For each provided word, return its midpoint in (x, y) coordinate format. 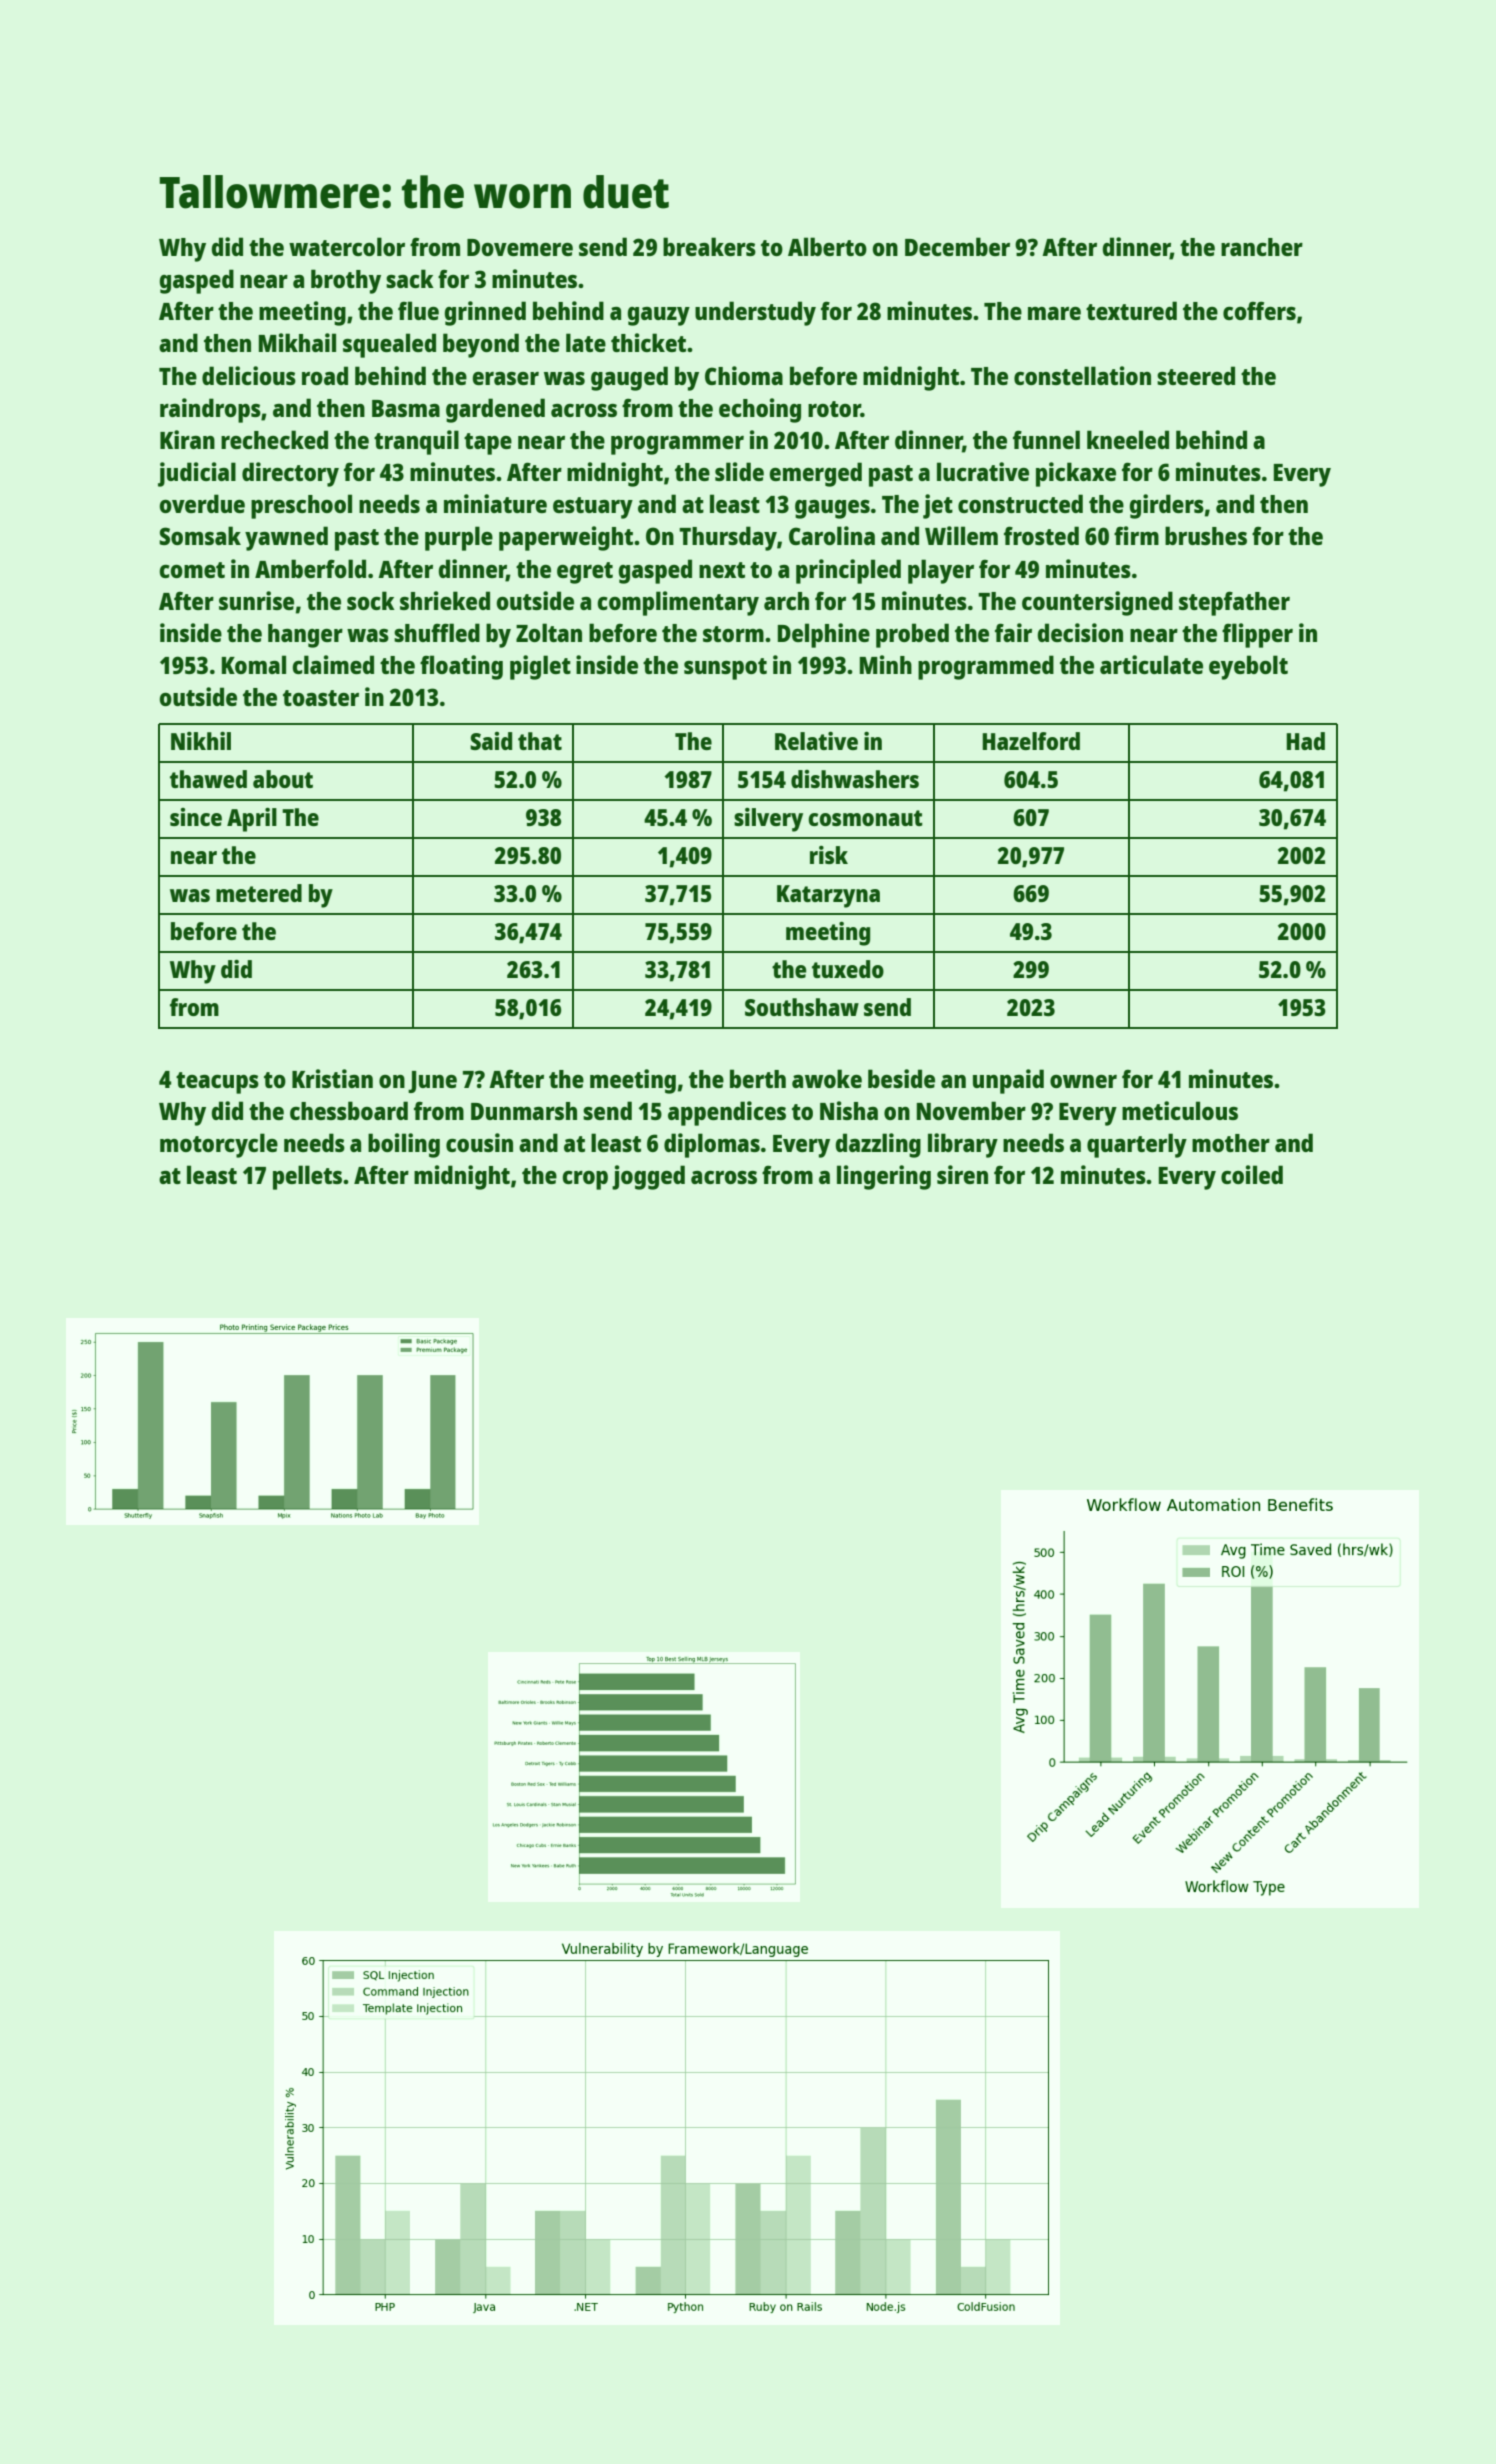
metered (259, 893)
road (325, 375)
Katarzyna (828, 896)
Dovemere (520, 247)
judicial (197, 474)
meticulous (1180, 1110)
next (722, 570)
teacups (217, 1083)
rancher (1262, 247)
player (941, 571)
